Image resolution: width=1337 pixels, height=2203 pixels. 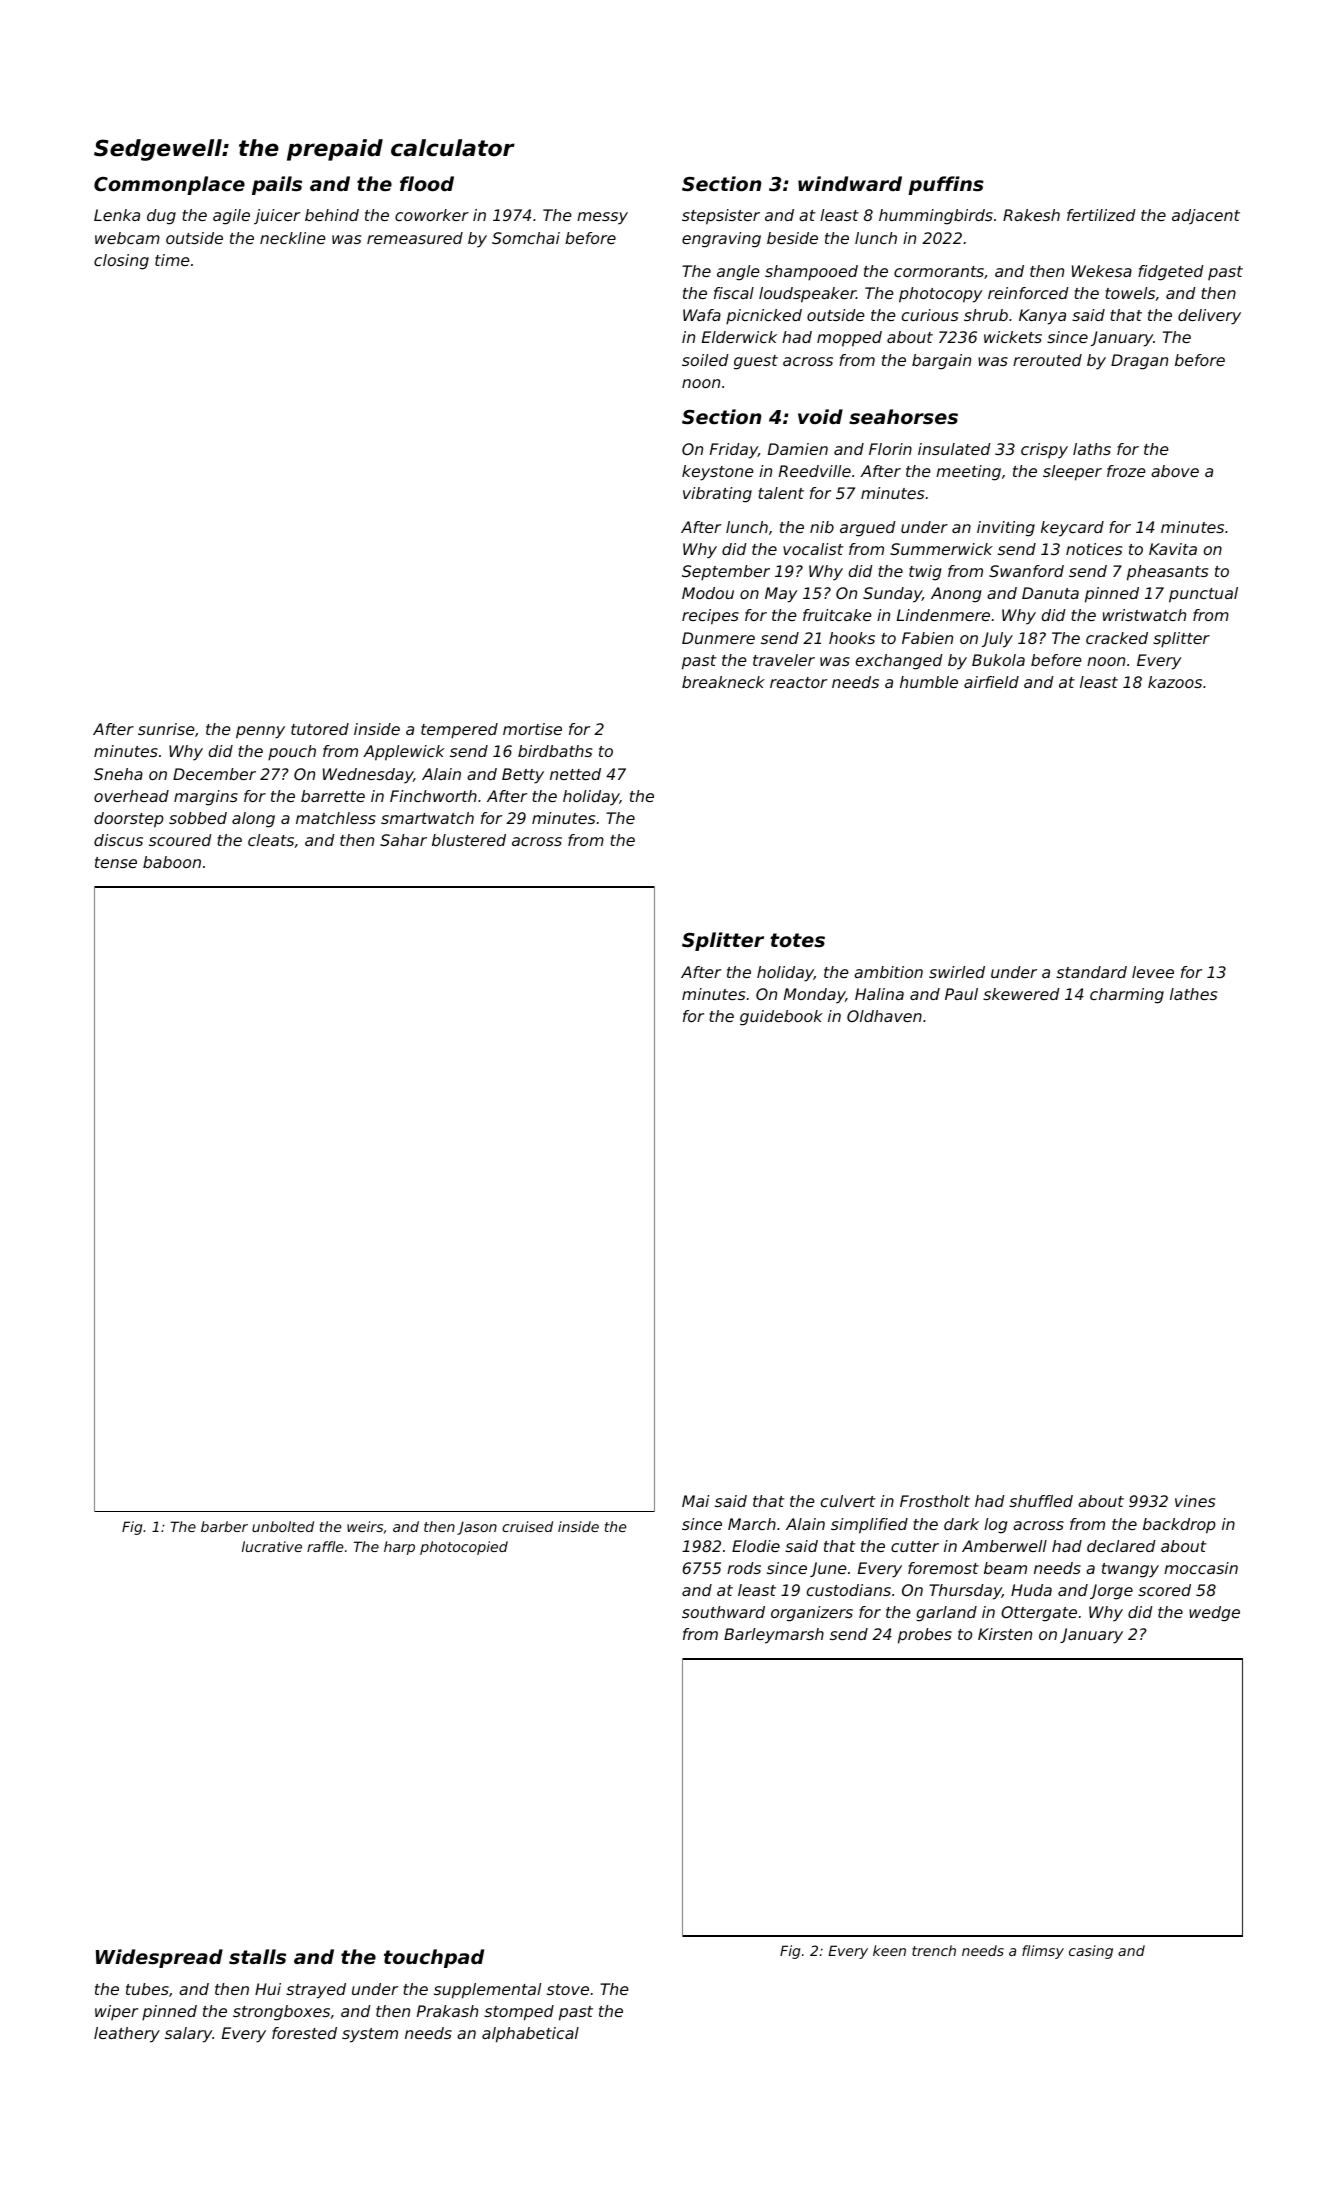 I want to click on forested, so click(x=304, y=2033).
